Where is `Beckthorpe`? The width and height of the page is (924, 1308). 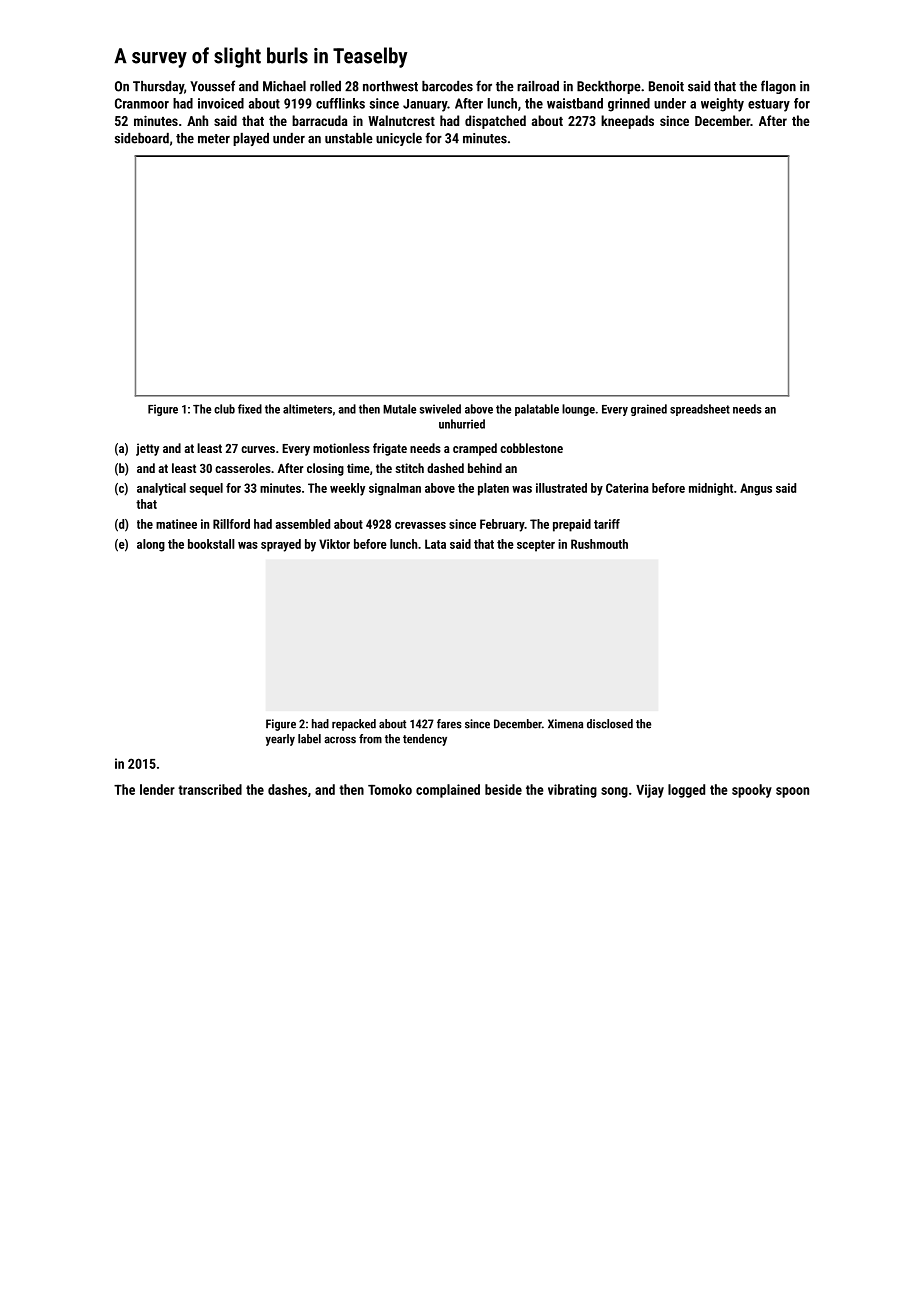 Beckthorpe is located at coordinates (609, 87).
